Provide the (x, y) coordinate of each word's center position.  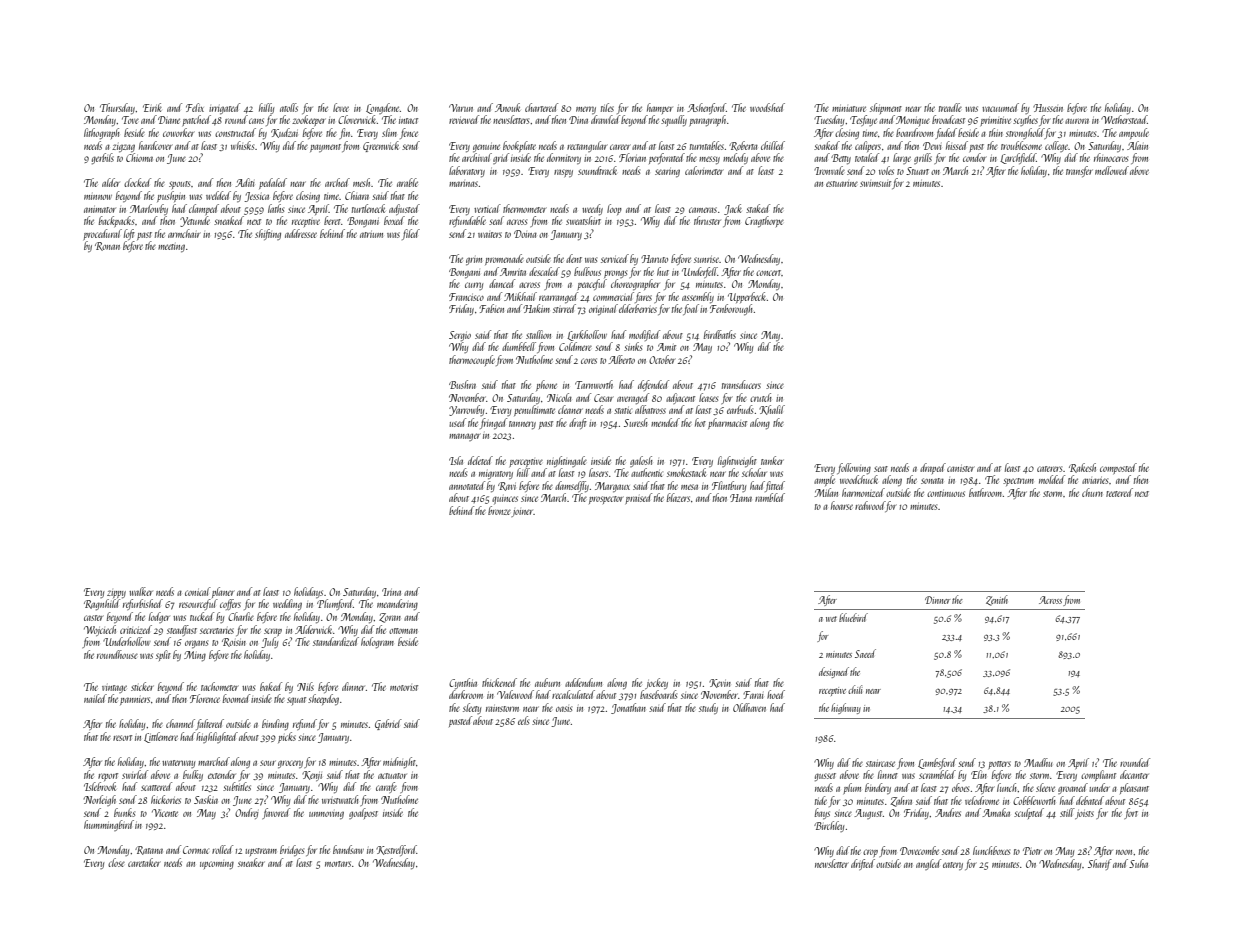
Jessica (256, 197)
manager (465, 437)
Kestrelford (396, 850)
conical (198, 591)
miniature (849, 109)
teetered (1119, 492)
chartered (541, 107)
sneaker (251, 862)
